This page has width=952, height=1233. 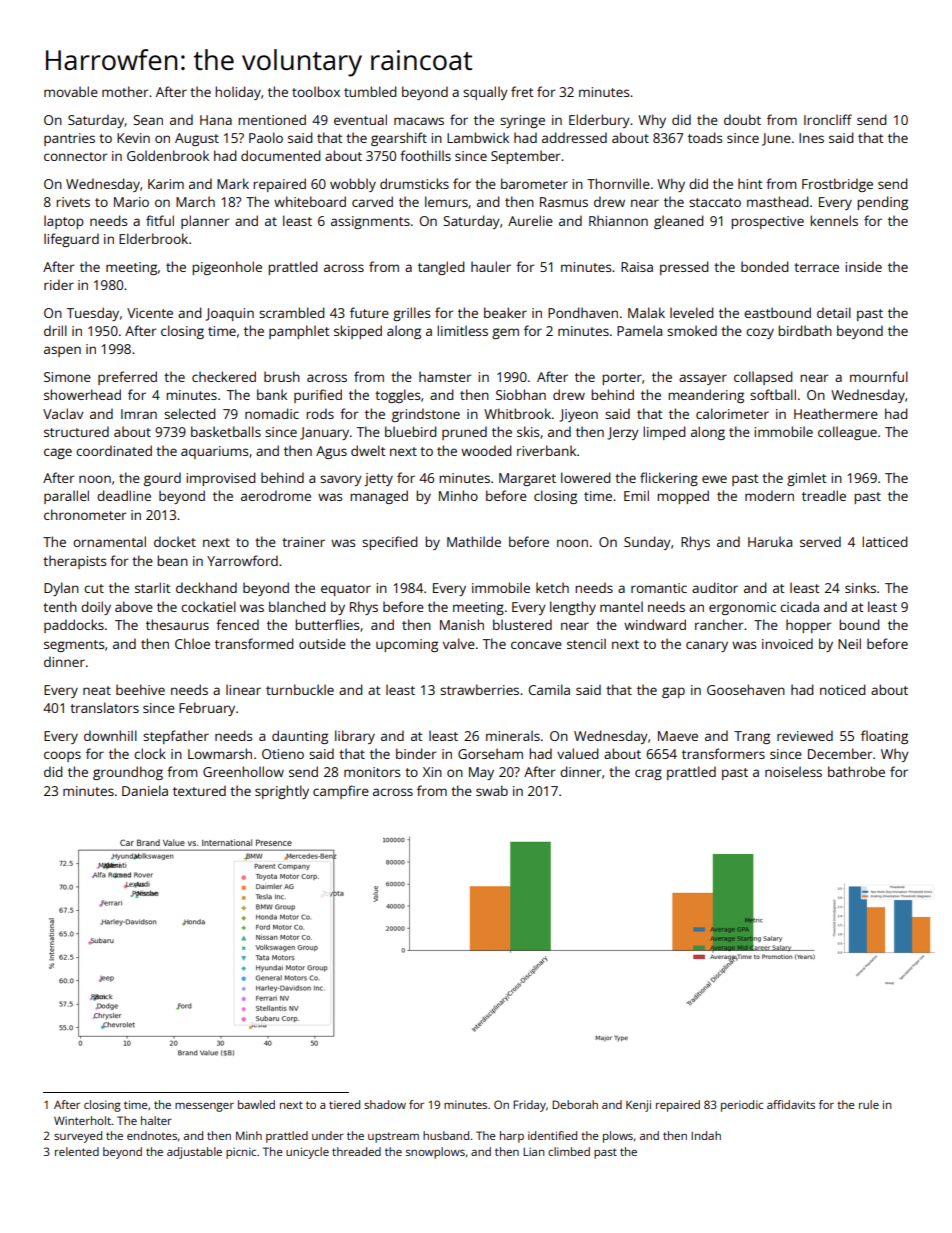 What do you see at coordinates (824, 495) in the page?
I see `treadle` at bounding box center [824, 495].
